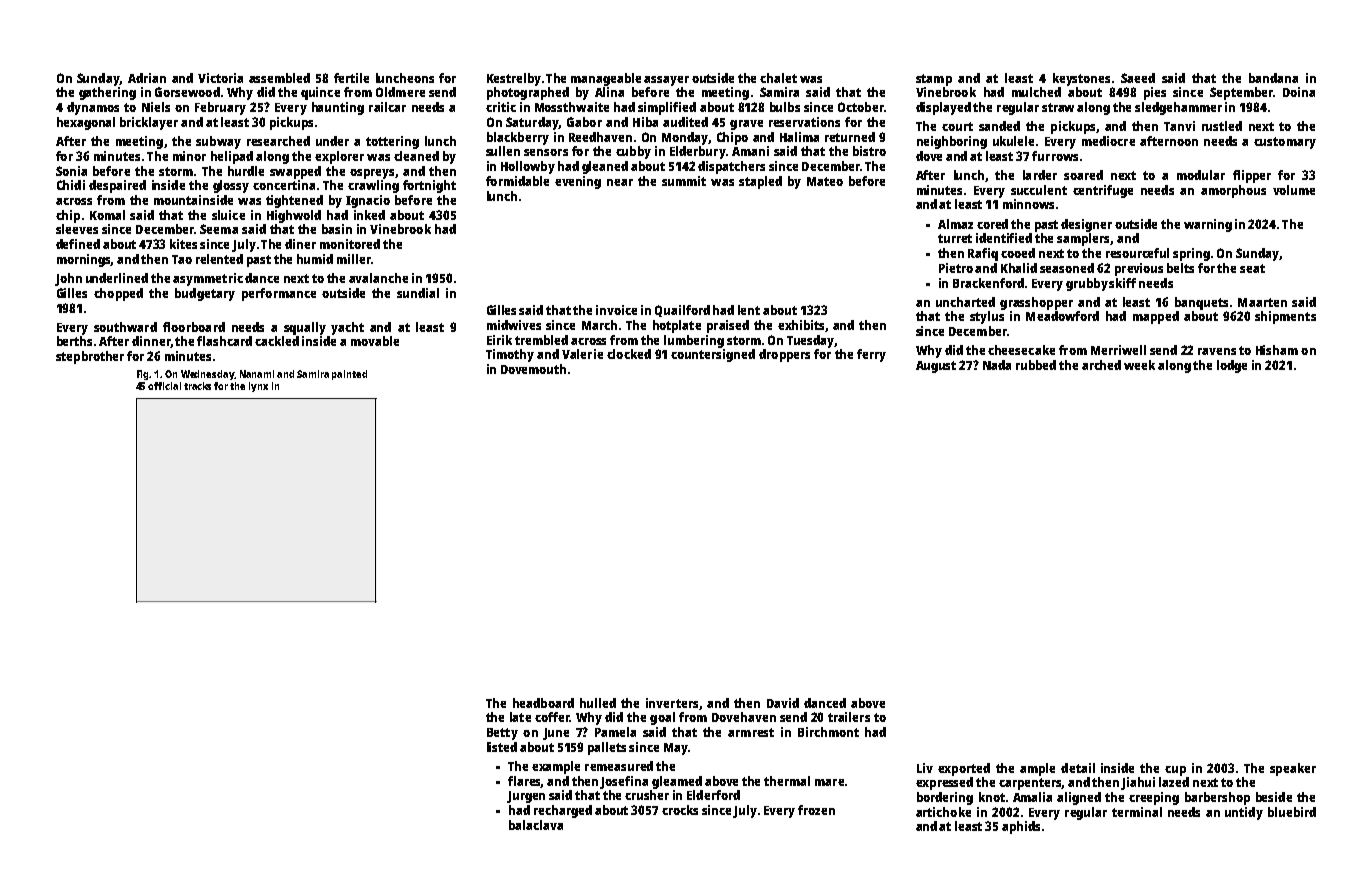 This screenshot has height=887, width=1372. What do you see at coordinates (93, 108) in the screenshot?
I see `dynamos` at bounding box center [93, 108].
